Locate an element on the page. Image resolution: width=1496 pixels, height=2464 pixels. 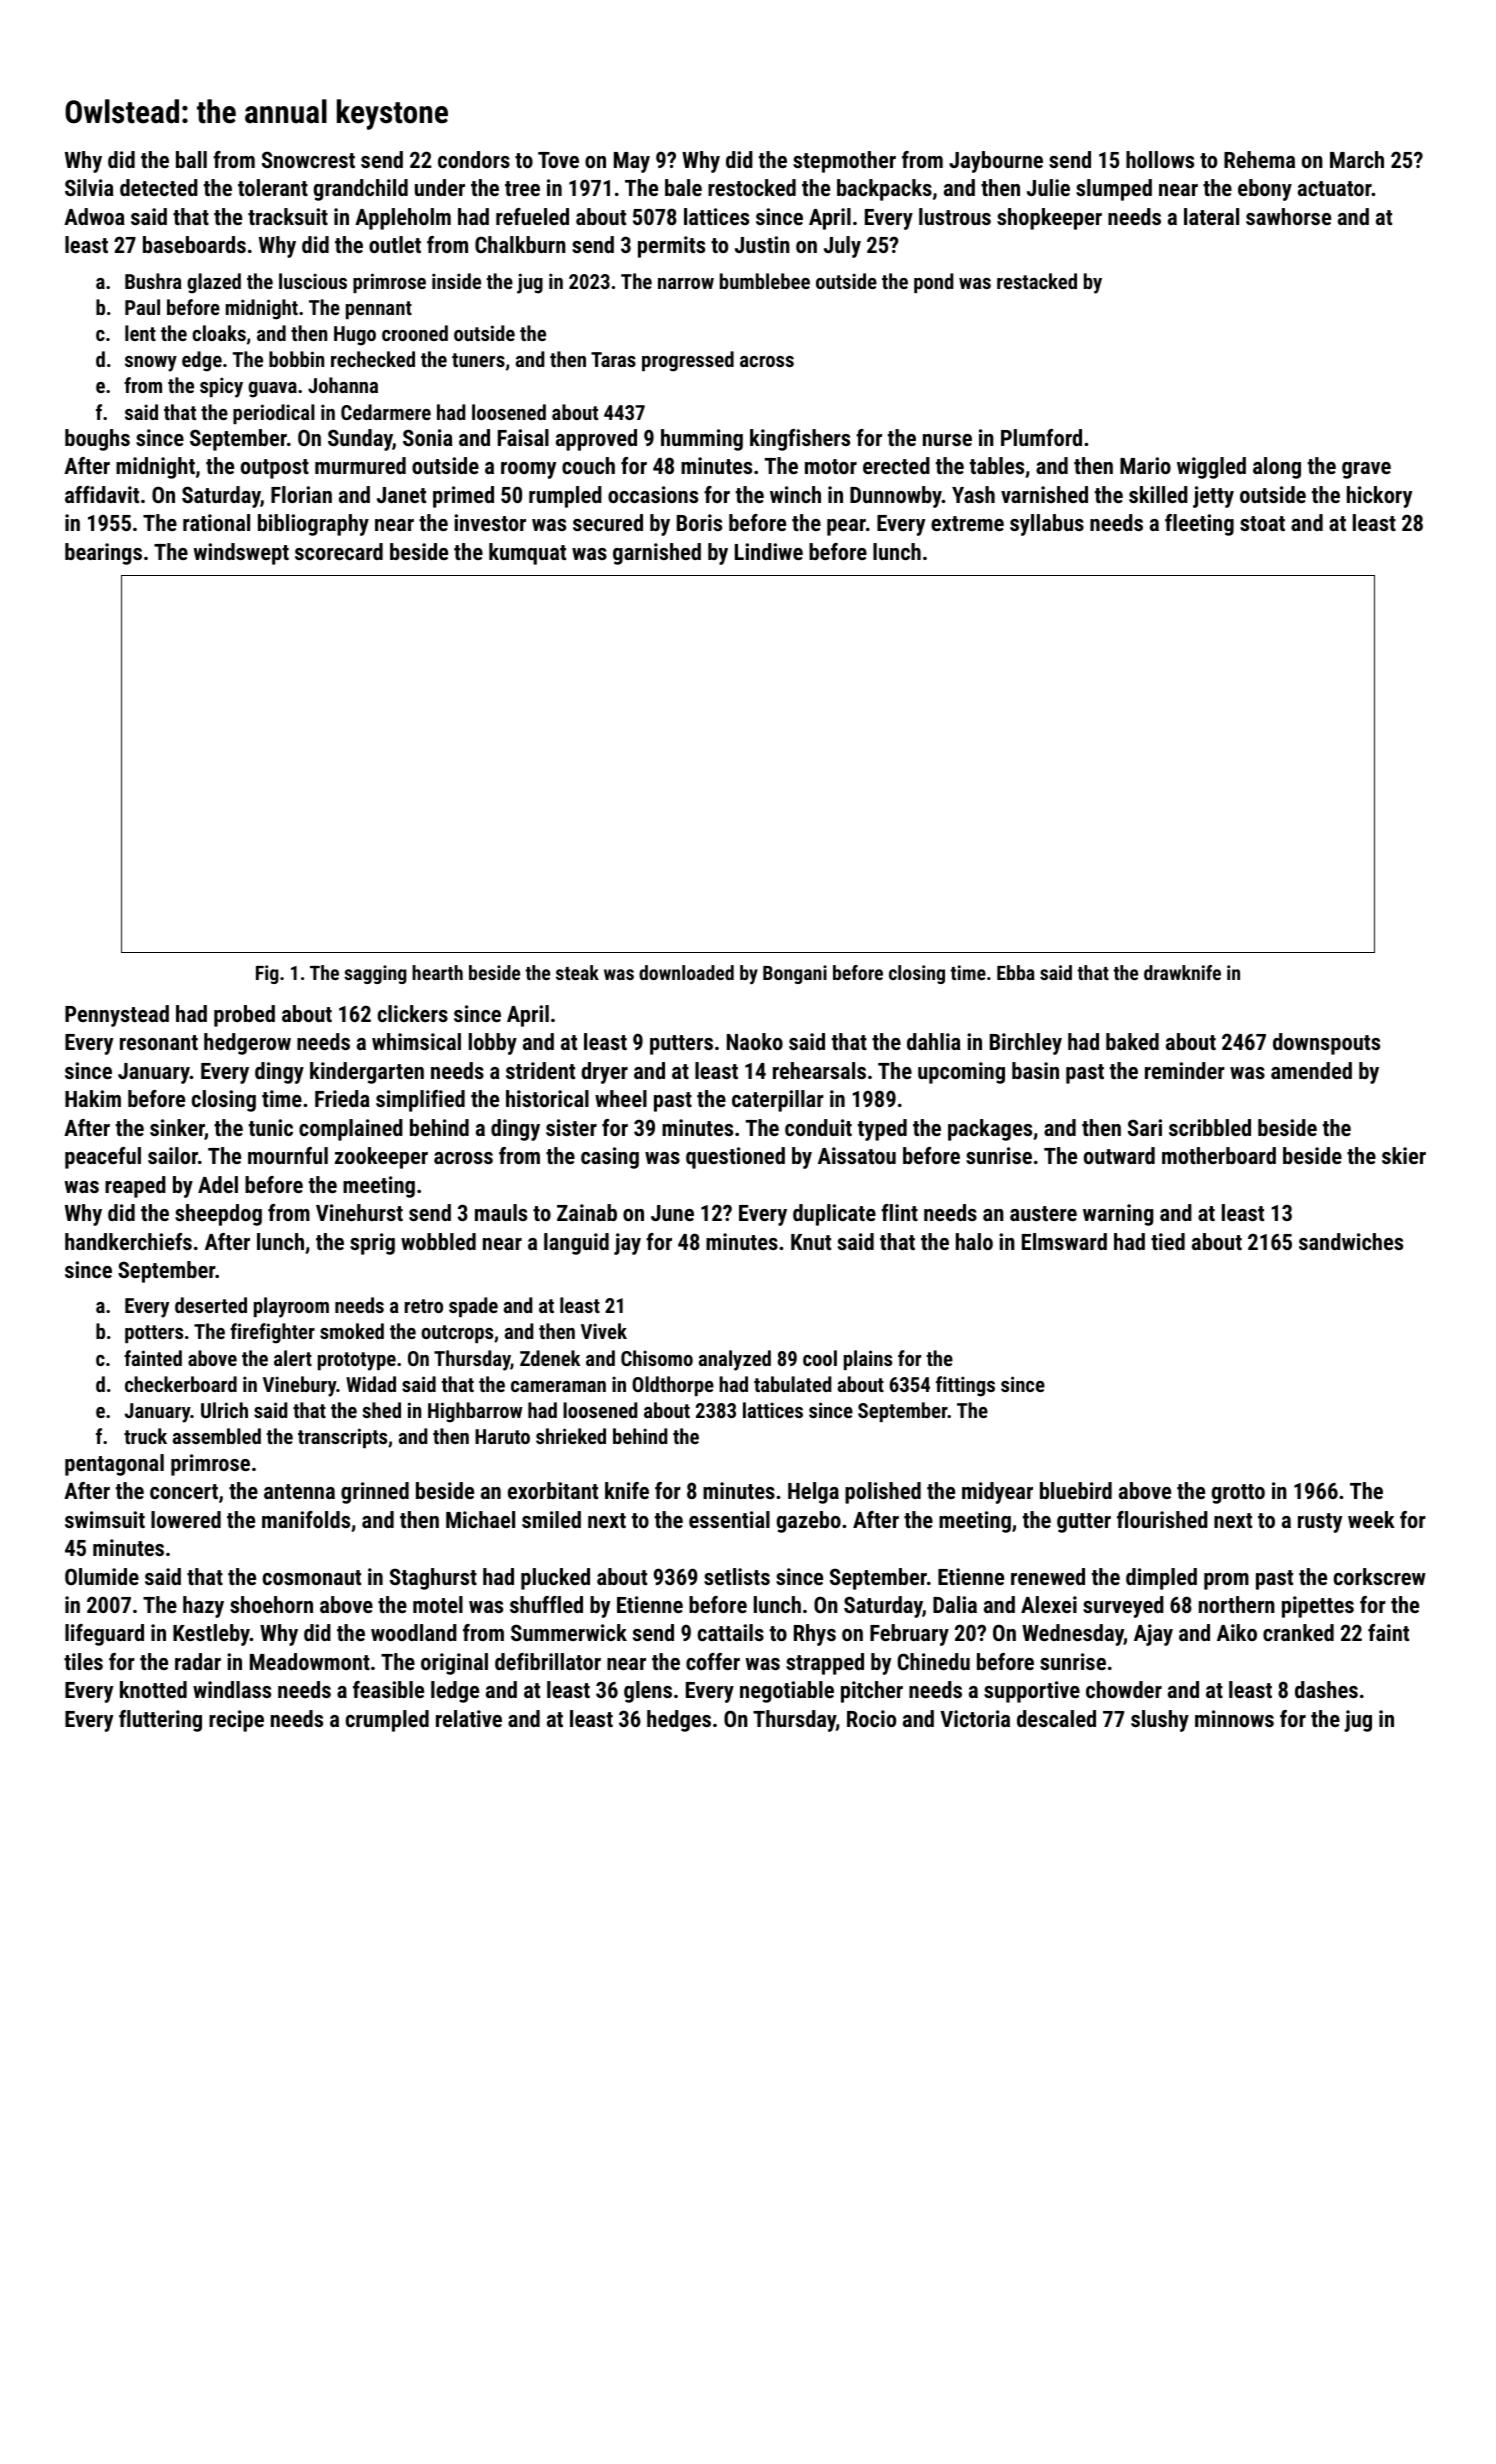
assembled is located at coordinates (217, 1436).
